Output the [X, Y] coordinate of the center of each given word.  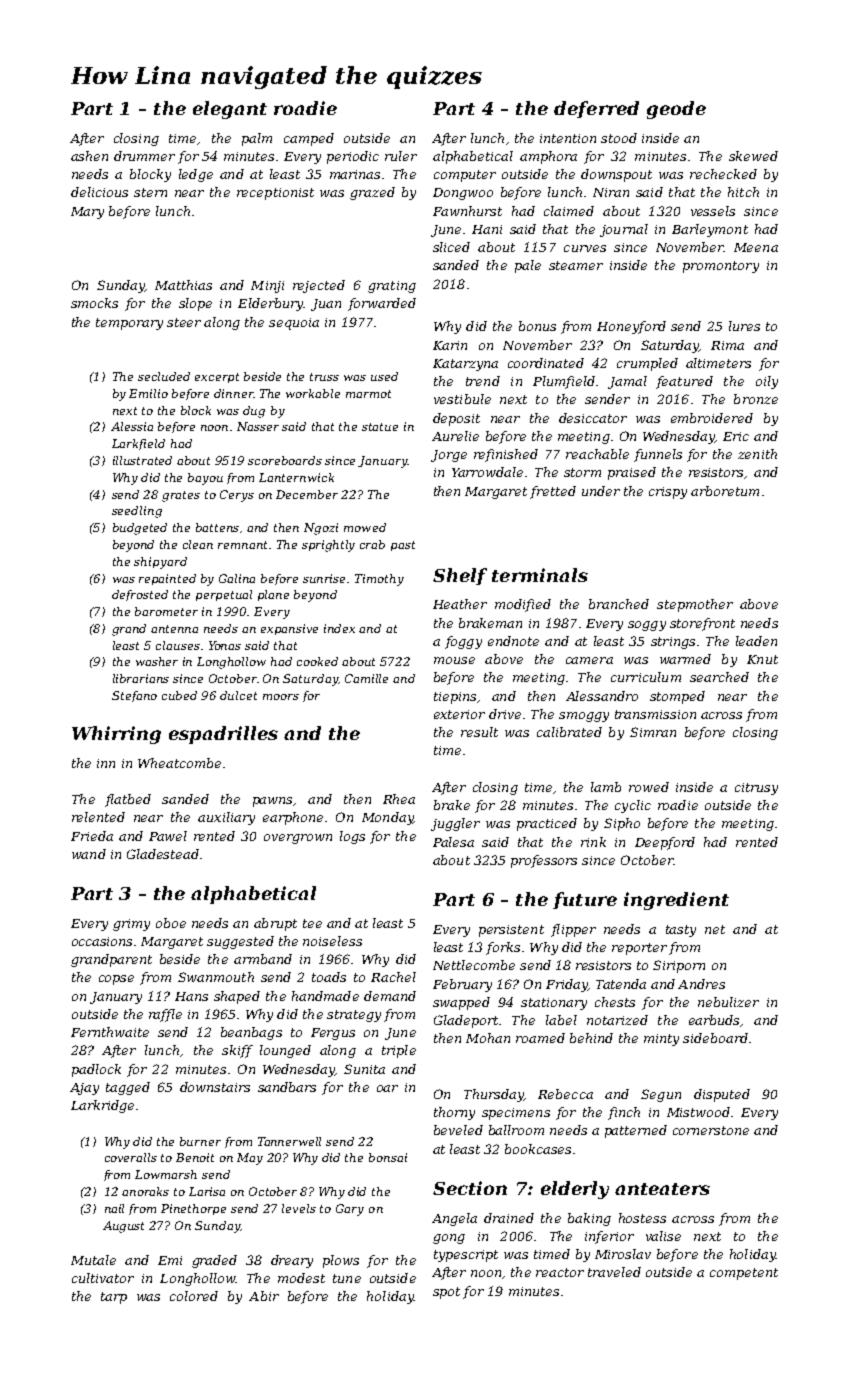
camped [309, 139]
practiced [547, 824]
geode [676, 110]
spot [446, 1293]
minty [661, 1040]
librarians [141, 678]
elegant [230, 110]
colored [194, 1296]
